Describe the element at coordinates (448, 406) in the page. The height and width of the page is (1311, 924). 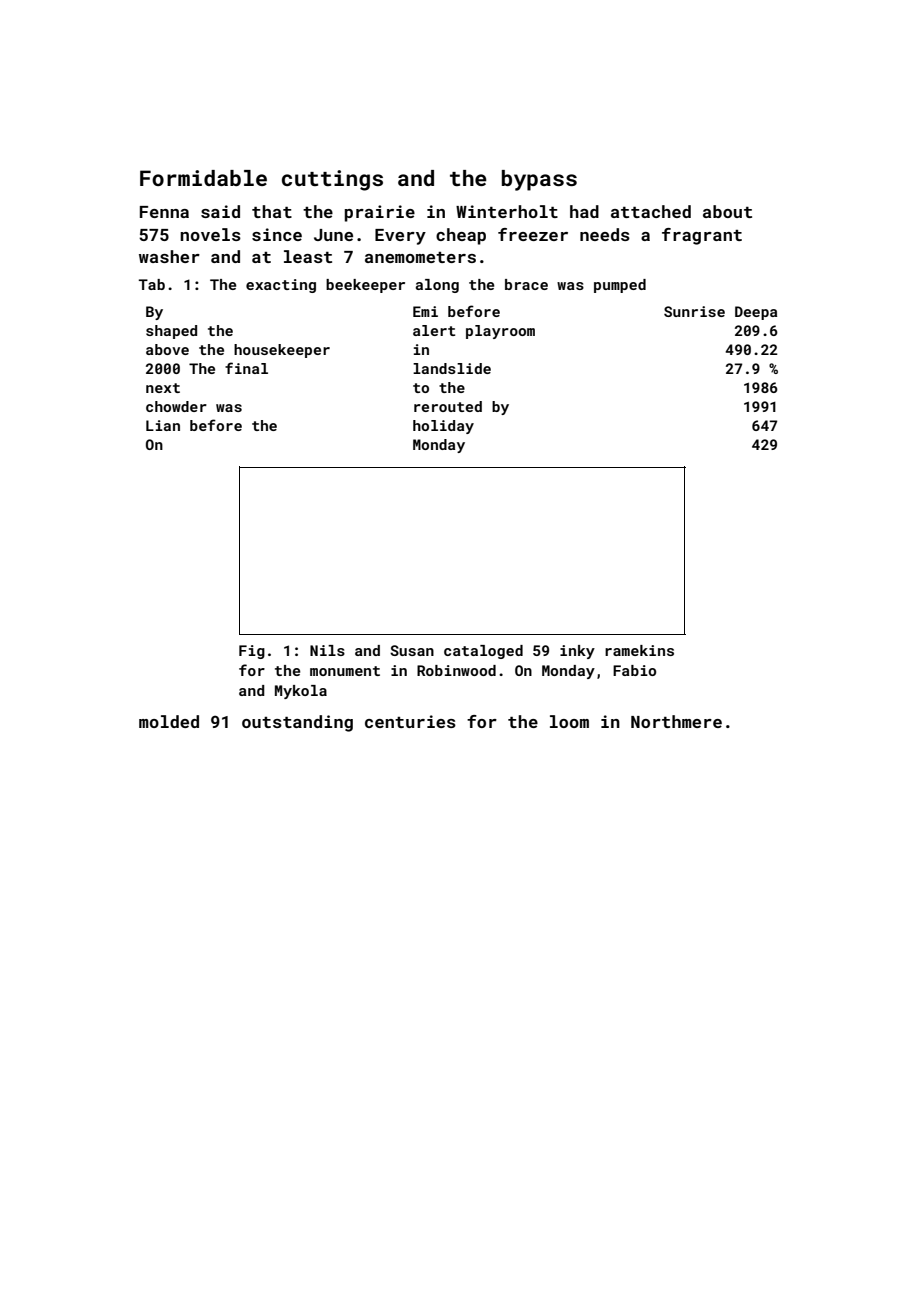
I see `rerouted` at that location.
